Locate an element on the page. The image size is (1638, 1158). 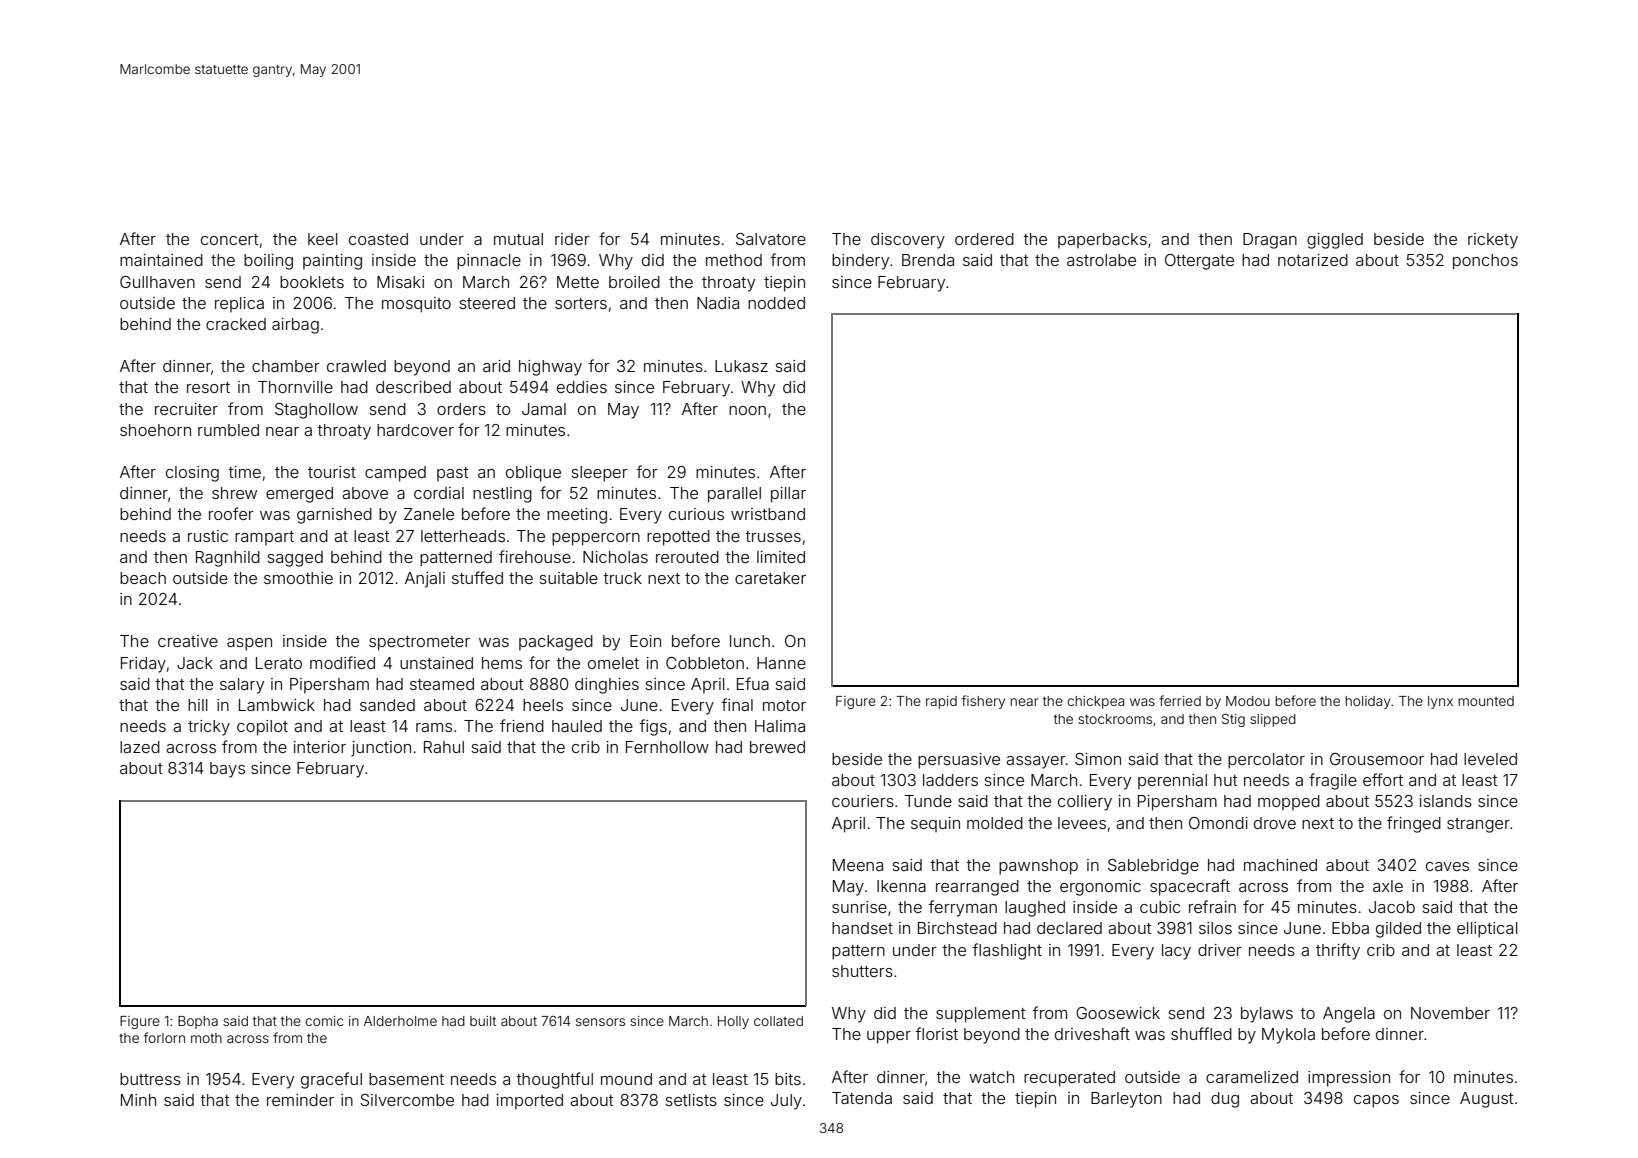
rider is located at coordinates (572, 239).
